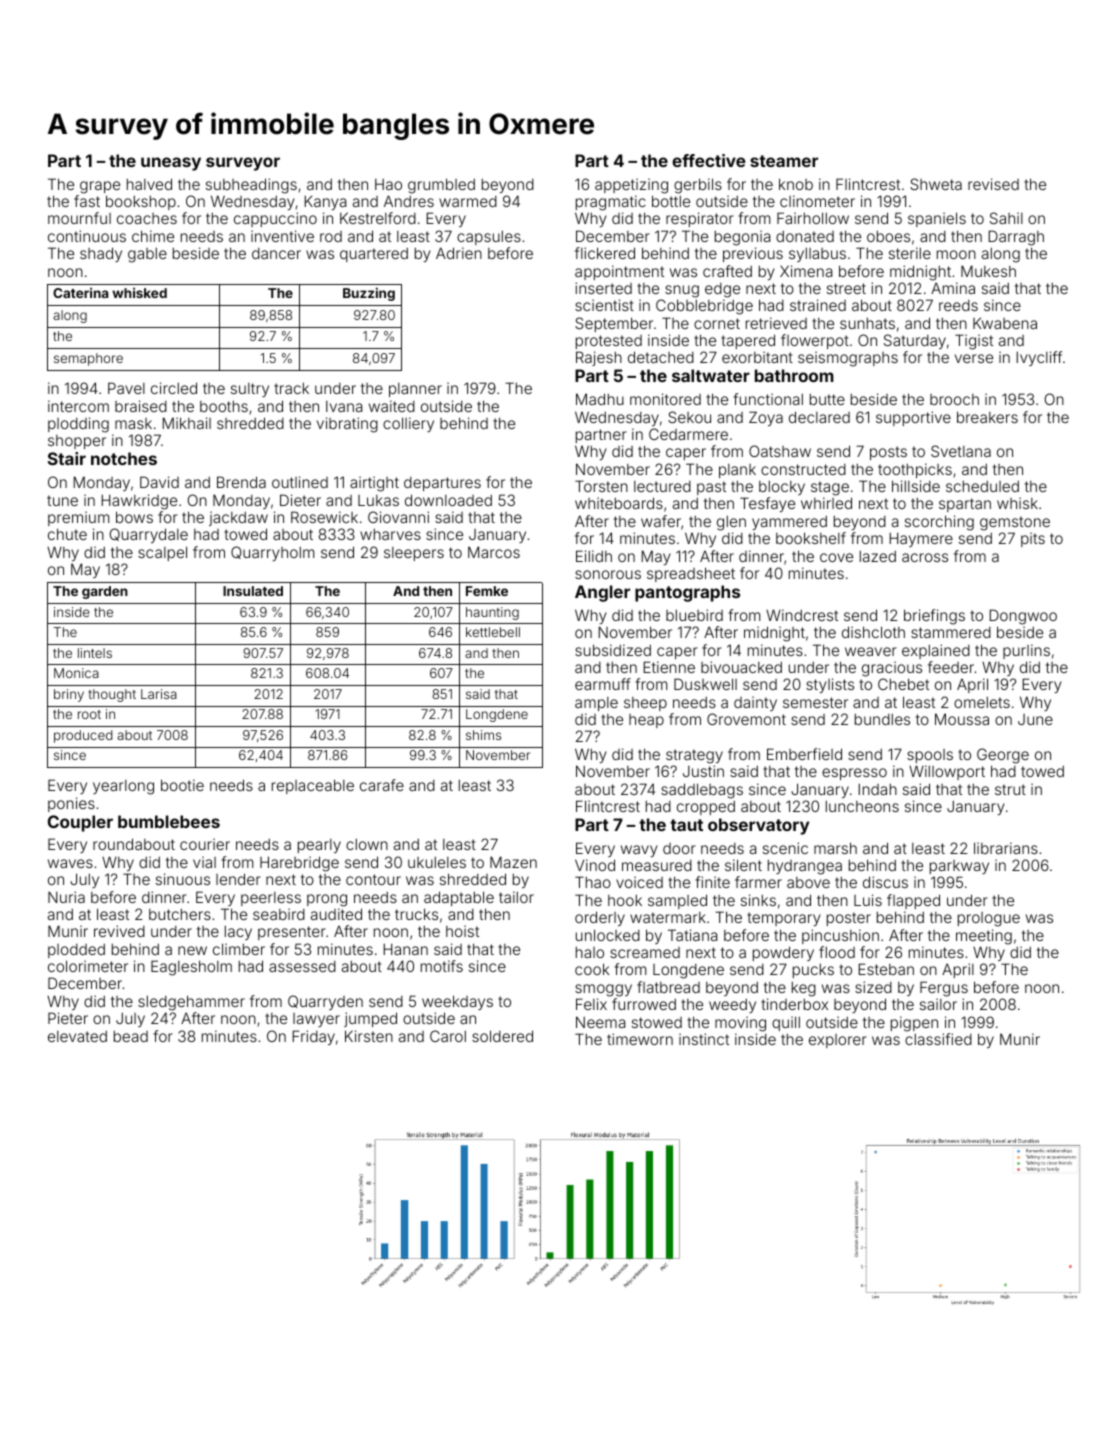  What do you see at coordinates (709, 160) in the screenshot?
I see `effective` at bounding box center [709, 160].
